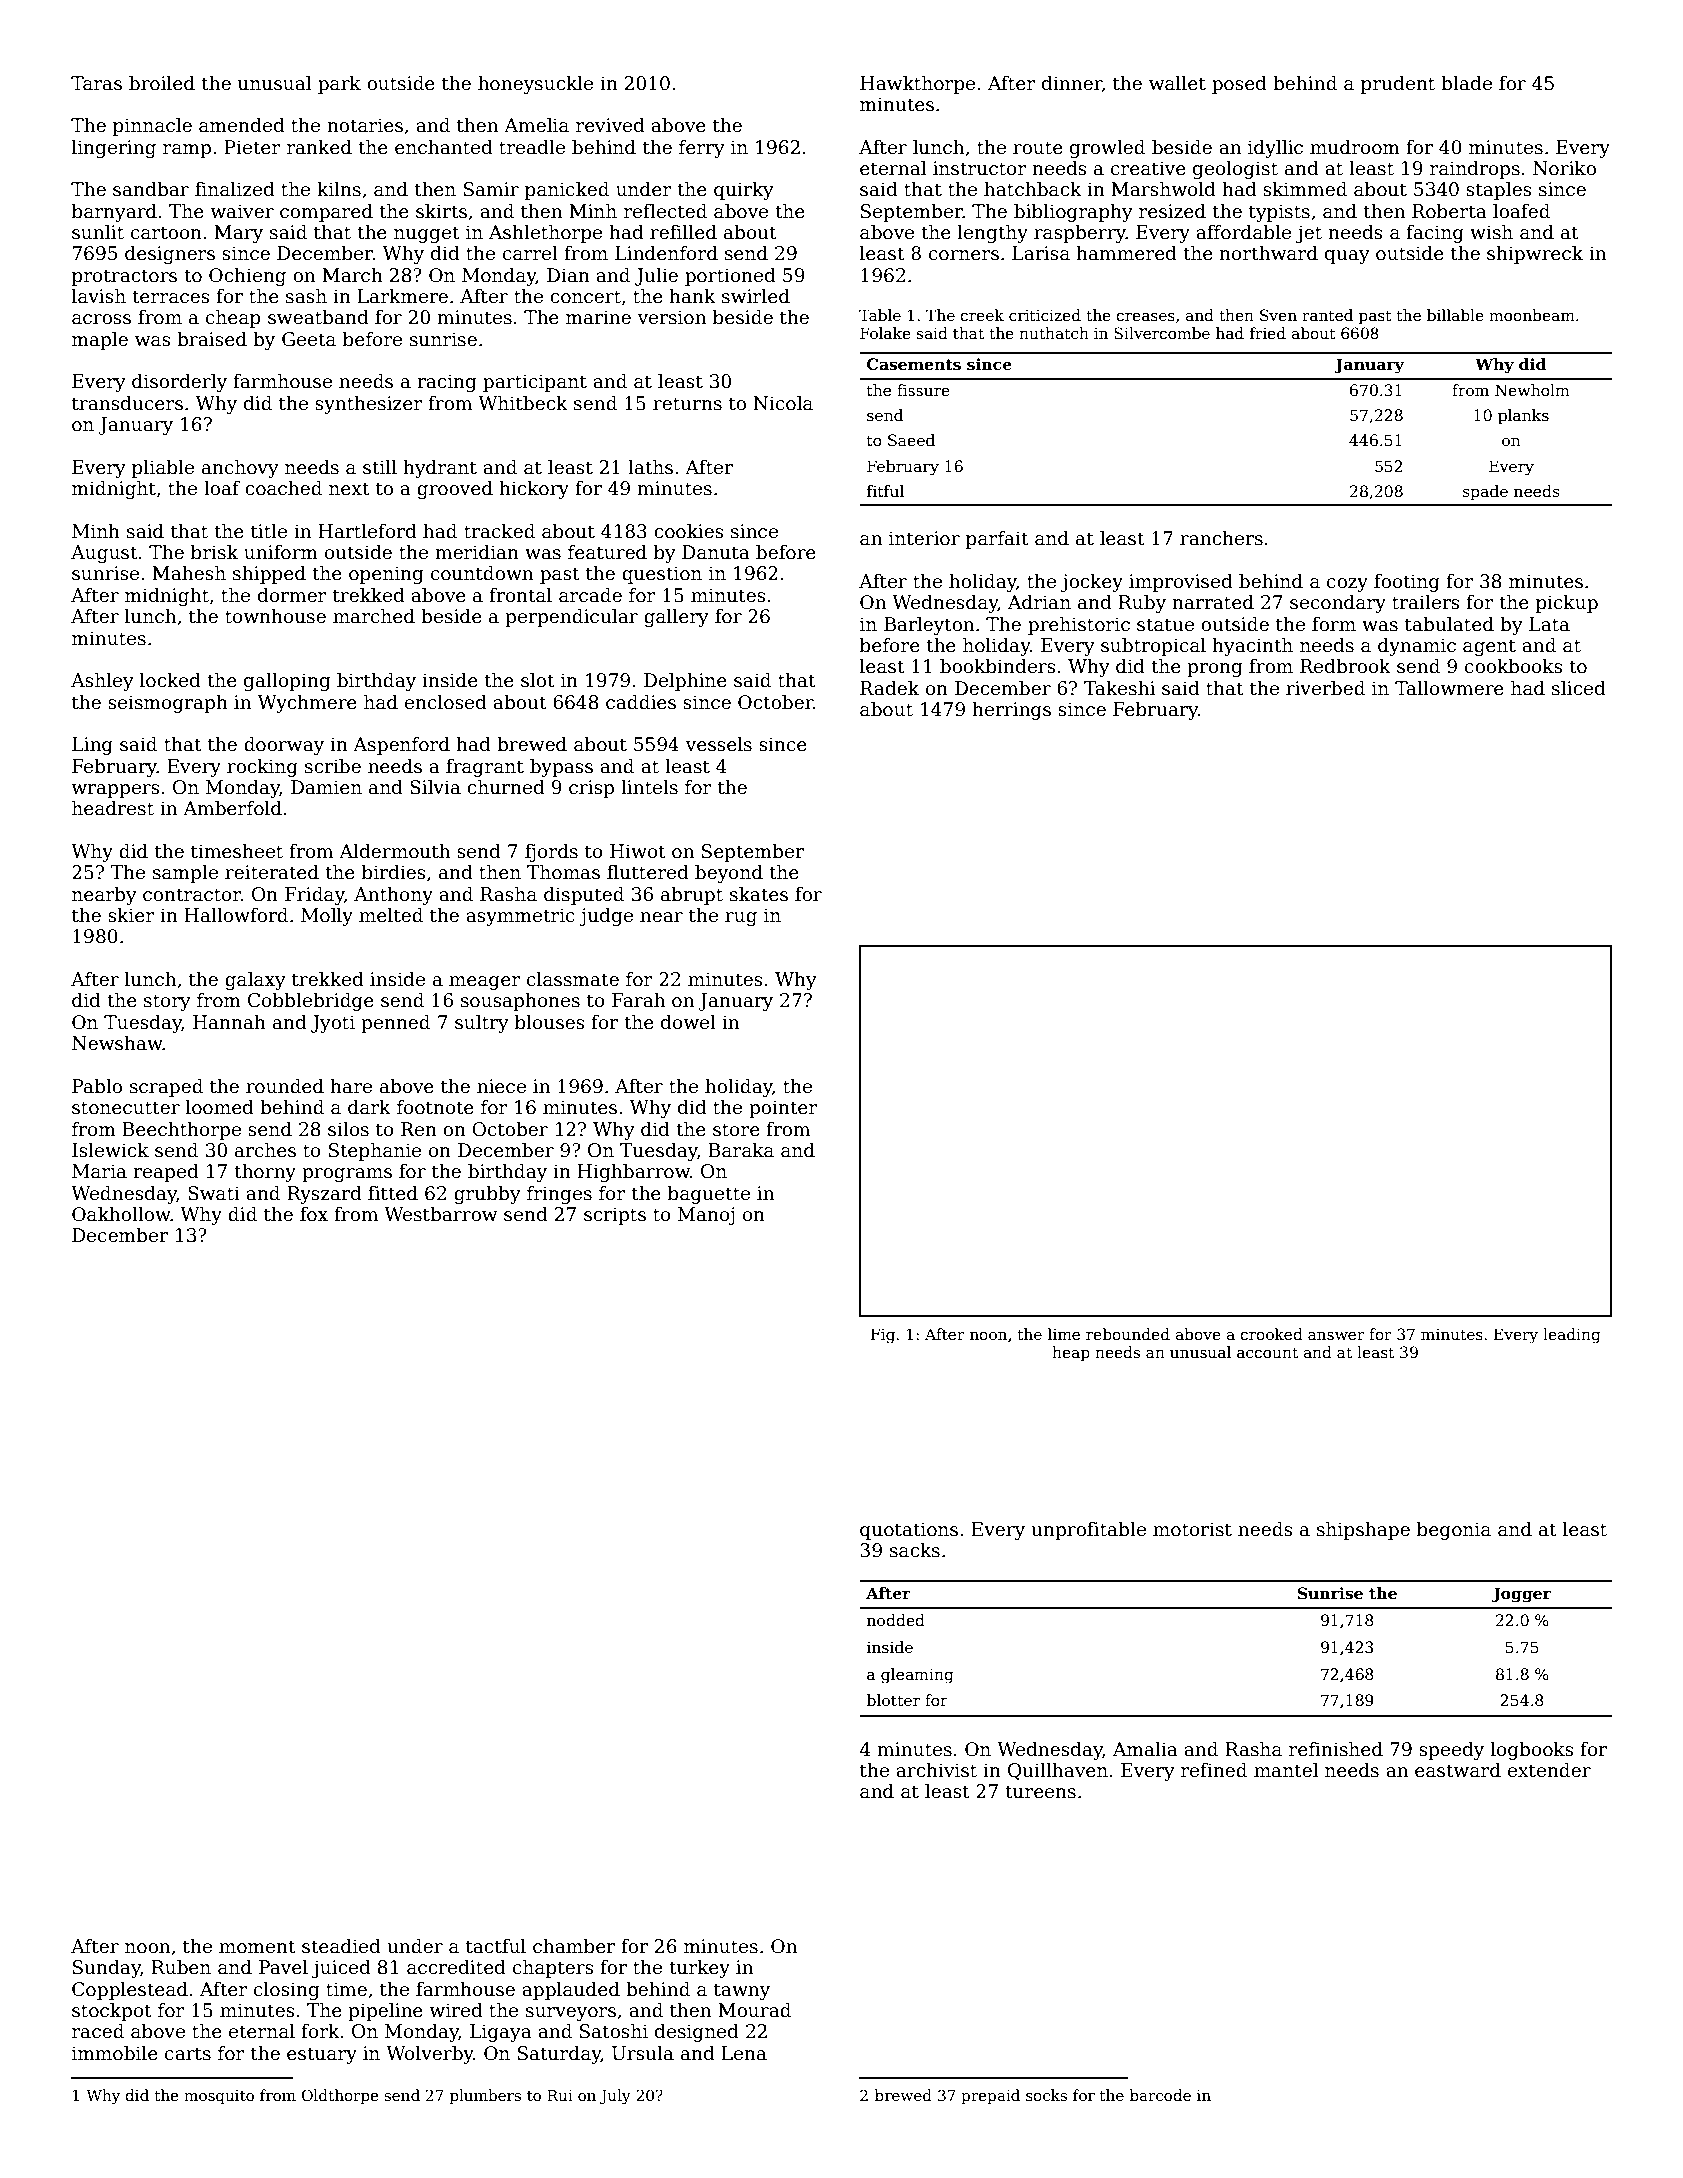 This screenshot has width=1683, height=2178. I want to click on Ryszard, so click(324, 1194).
